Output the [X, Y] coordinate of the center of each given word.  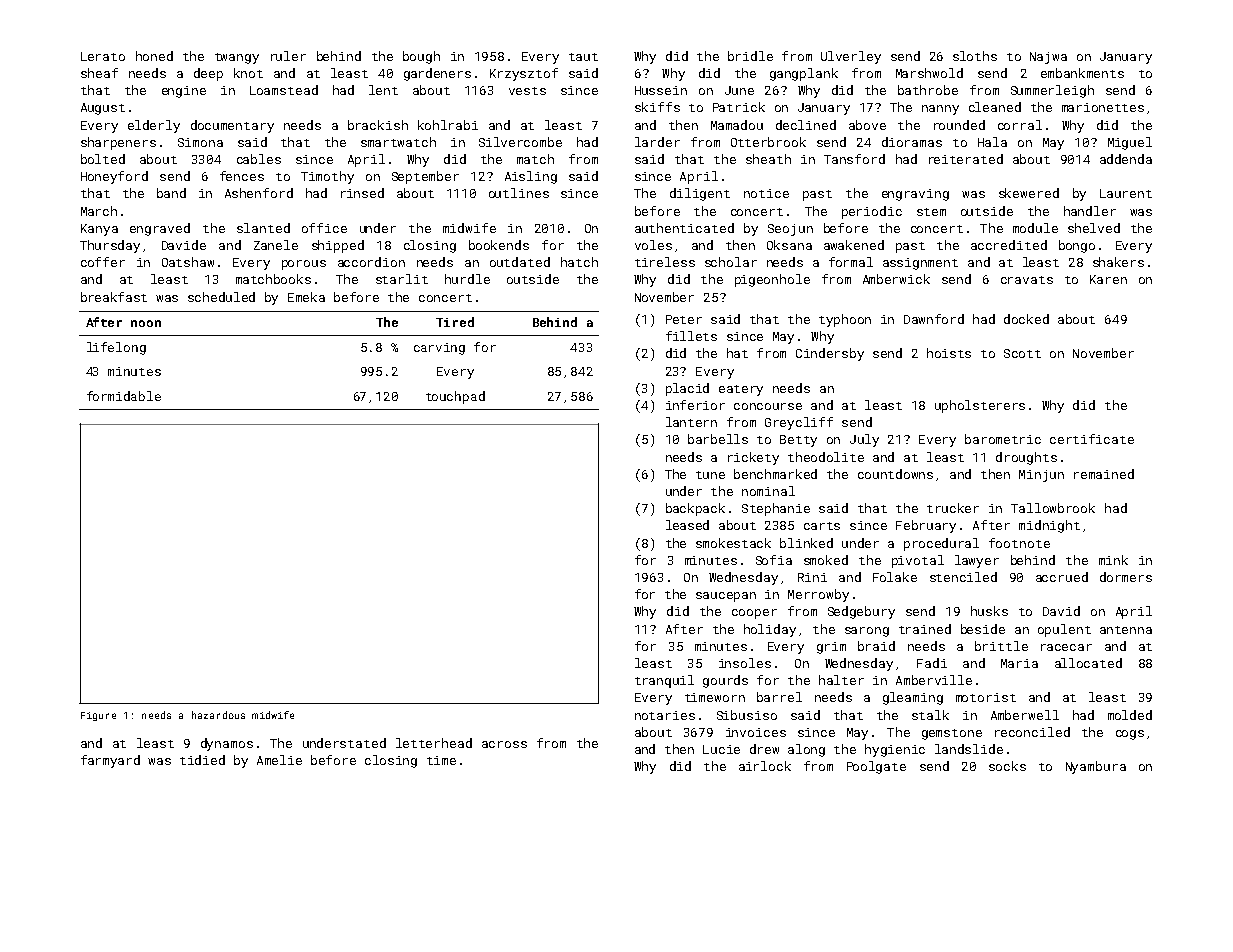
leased [687, 525]
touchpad [455, 397]
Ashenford [259, 193]
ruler [288, 56]
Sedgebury [861, 612]
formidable [124, 396]
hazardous [218, 715]
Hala [992, 142]
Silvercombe [520, 142]
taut [583, 57]
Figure [98, 716]
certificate [1092, 439]
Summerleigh [1052, 91]
